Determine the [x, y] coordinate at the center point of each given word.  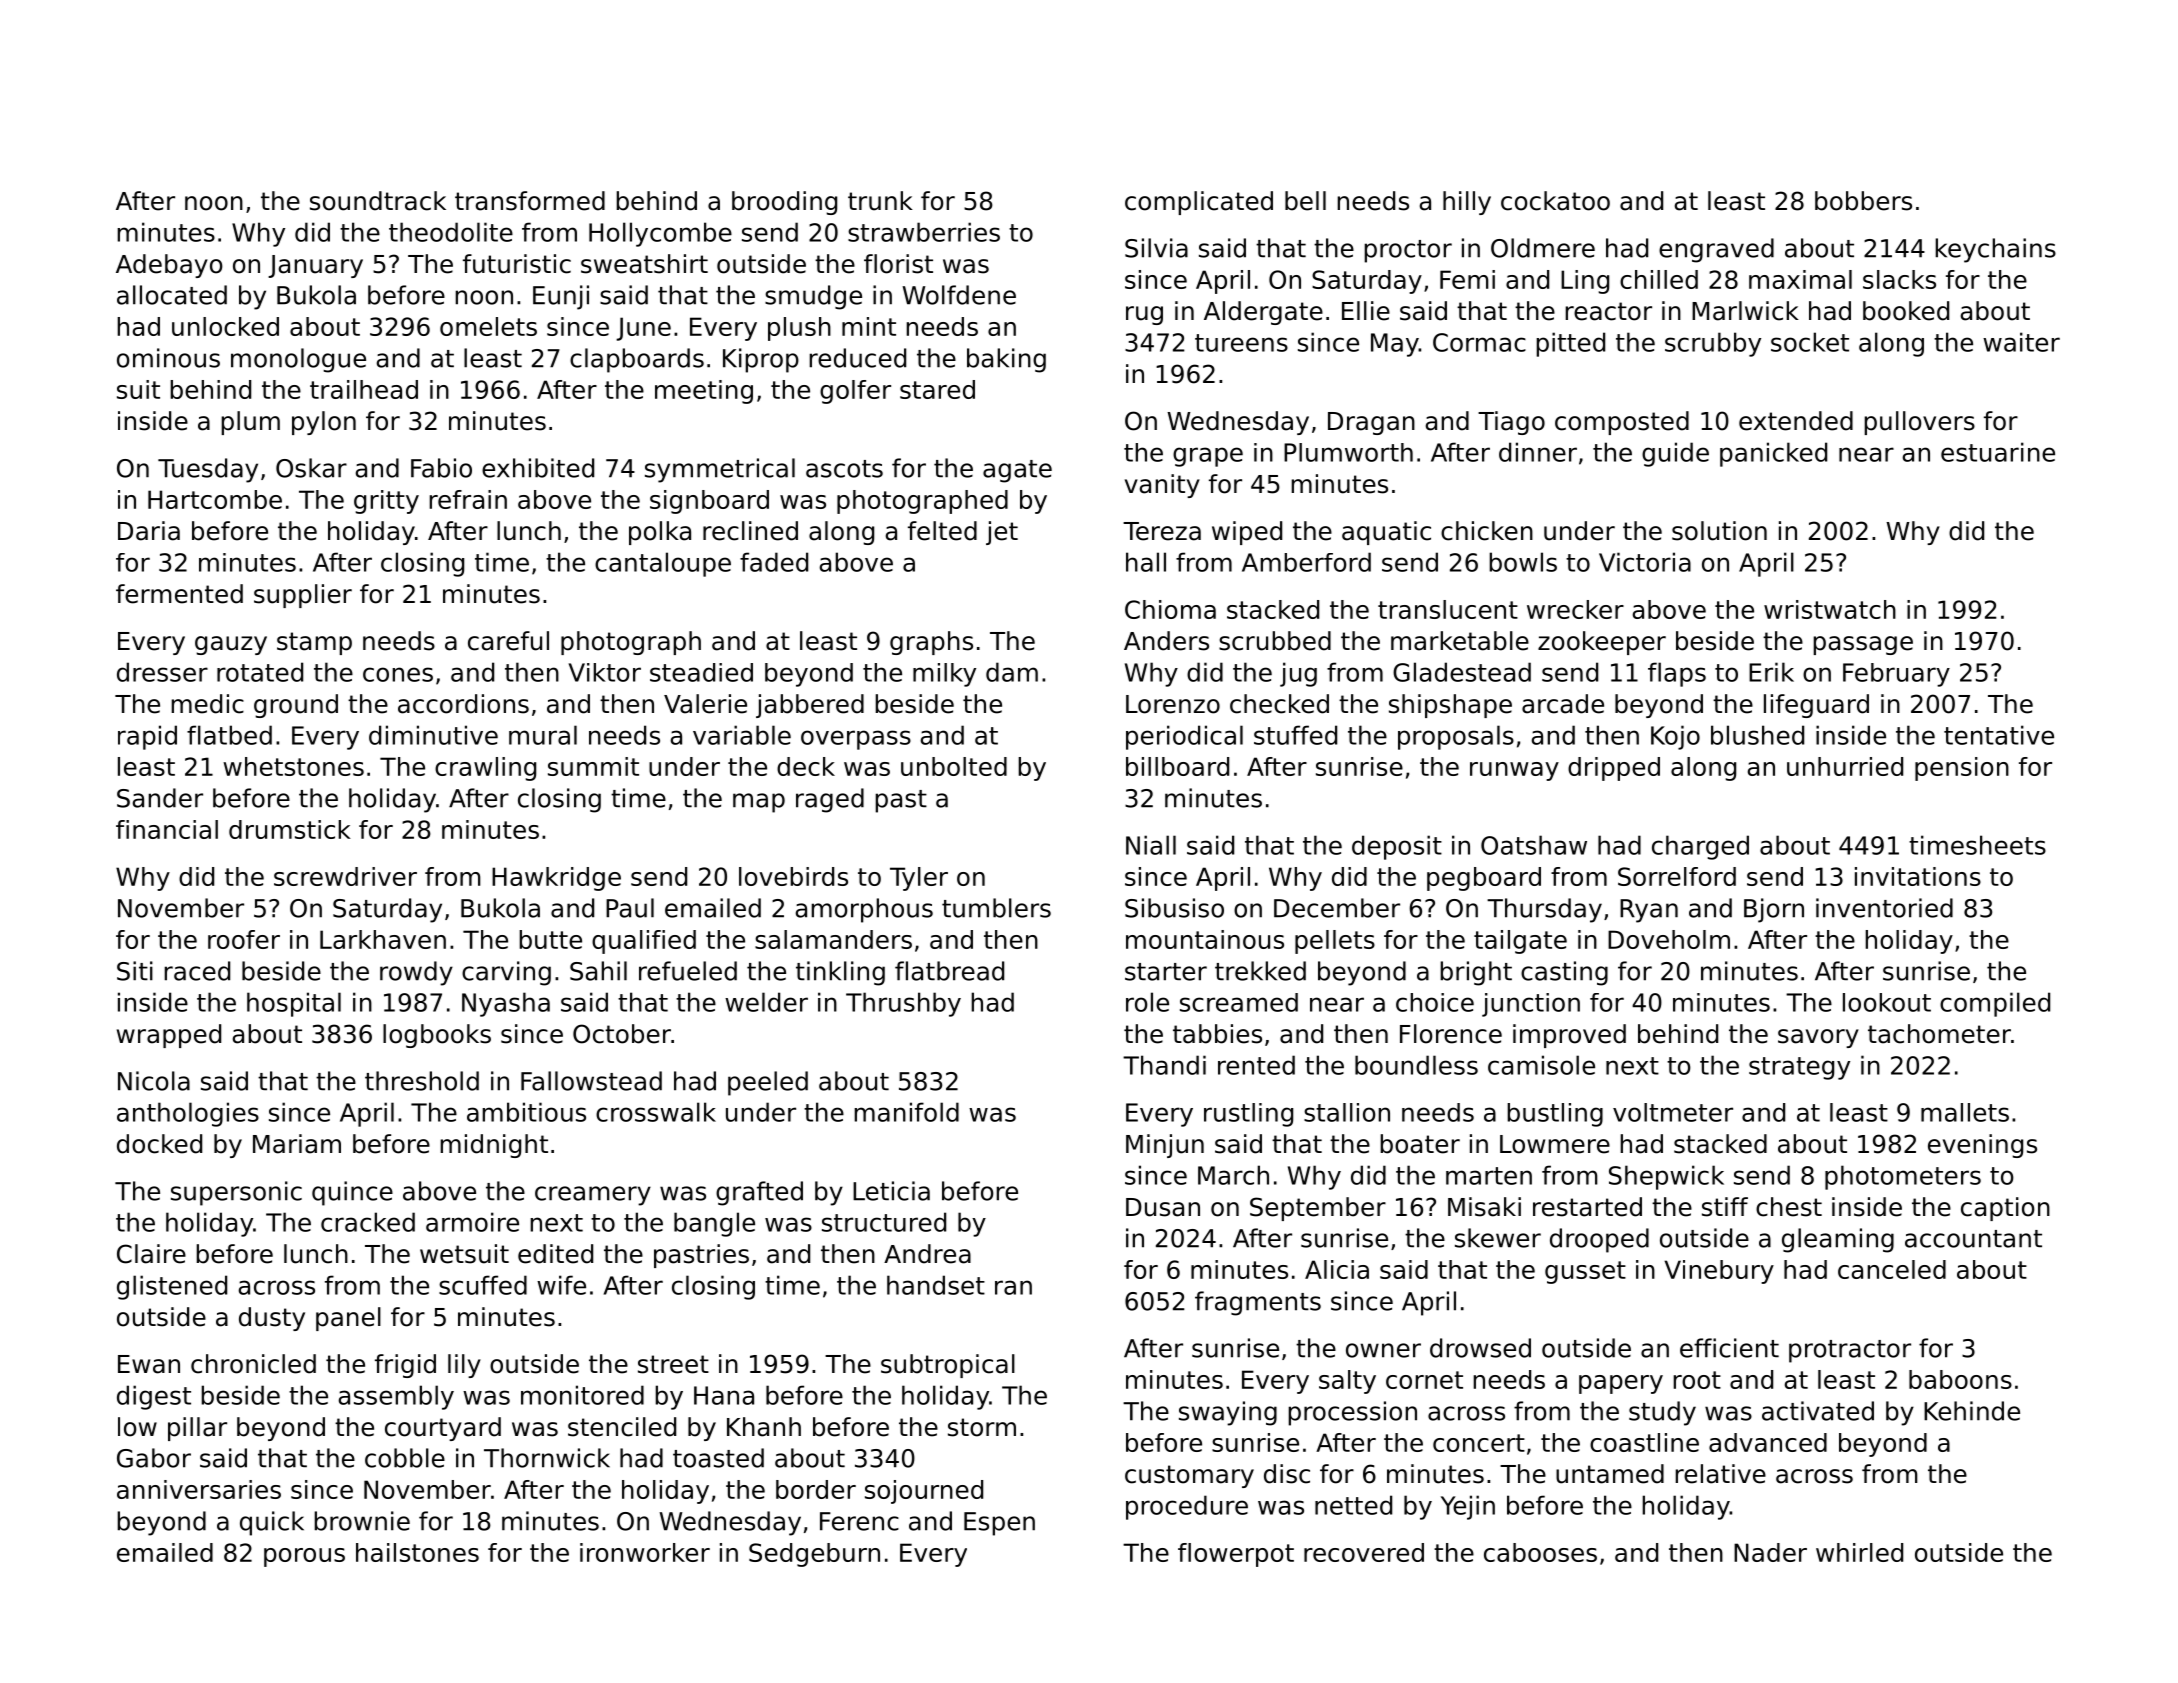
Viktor [604, 672]
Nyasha [506, 1004]
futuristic [517, 264]
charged [1700, 847]
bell [1305, 201]
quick [272, 1523]
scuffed [483, 1285]
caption [2005, 1209]
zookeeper [1602, 643]
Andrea [927, 1254]
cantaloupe [663, 564]
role [1147, 1002]
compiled [1995, 1004]
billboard [1177, 766]
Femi [1467, 279]
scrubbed [1275, 641]
